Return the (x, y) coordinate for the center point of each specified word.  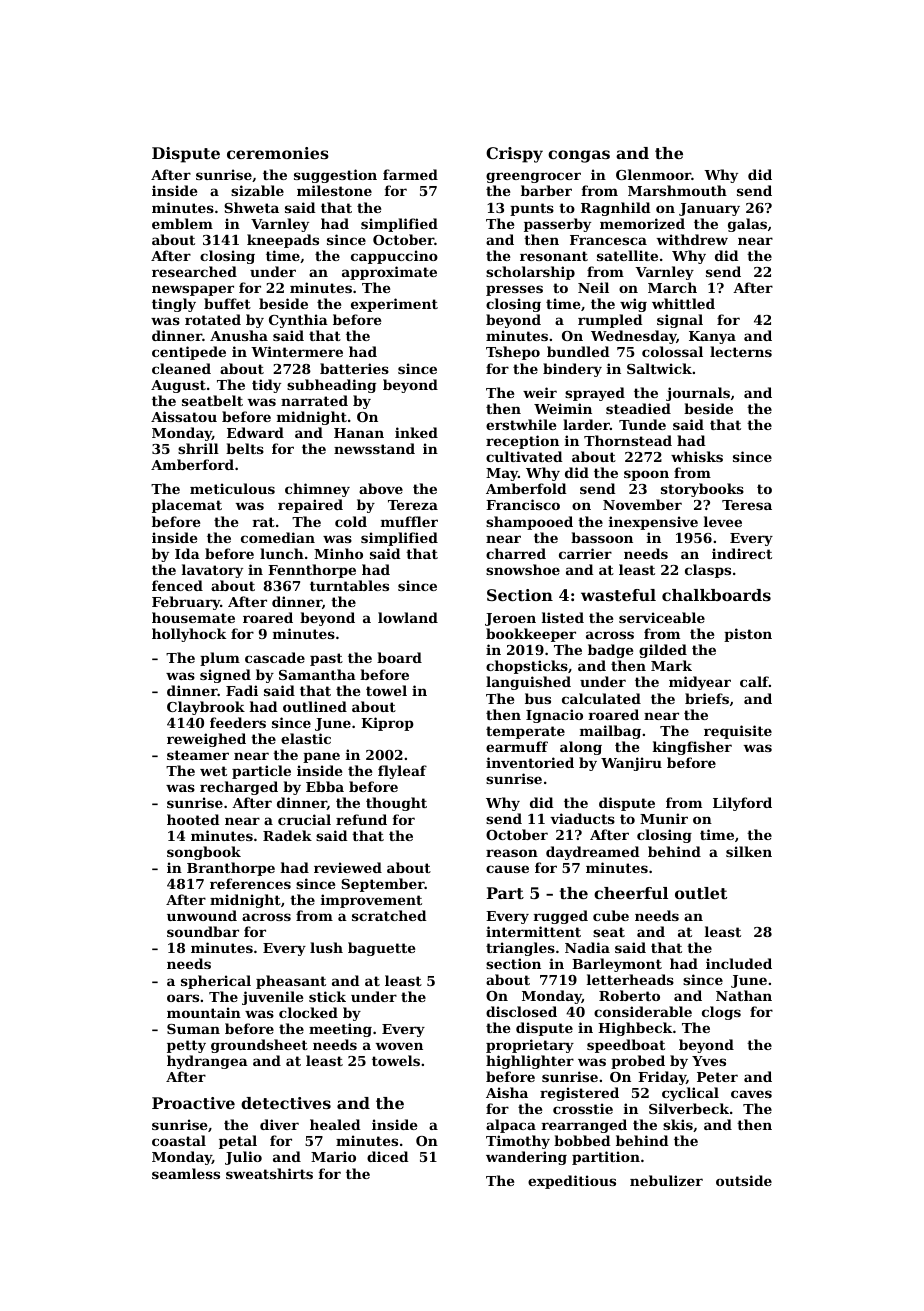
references (250, 883)
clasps (708, 571)
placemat (187, 506)
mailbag (610, 732)
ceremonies (278, 153)
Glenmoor (653, 174)
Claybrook (206, 708)
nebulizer (666, 1180)
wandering (526, 1158)
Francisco (523, 504)
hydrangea (207, 1062)
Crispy (514, 155)
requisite (738, 732)
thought (396, 804)
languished (528, 683)
